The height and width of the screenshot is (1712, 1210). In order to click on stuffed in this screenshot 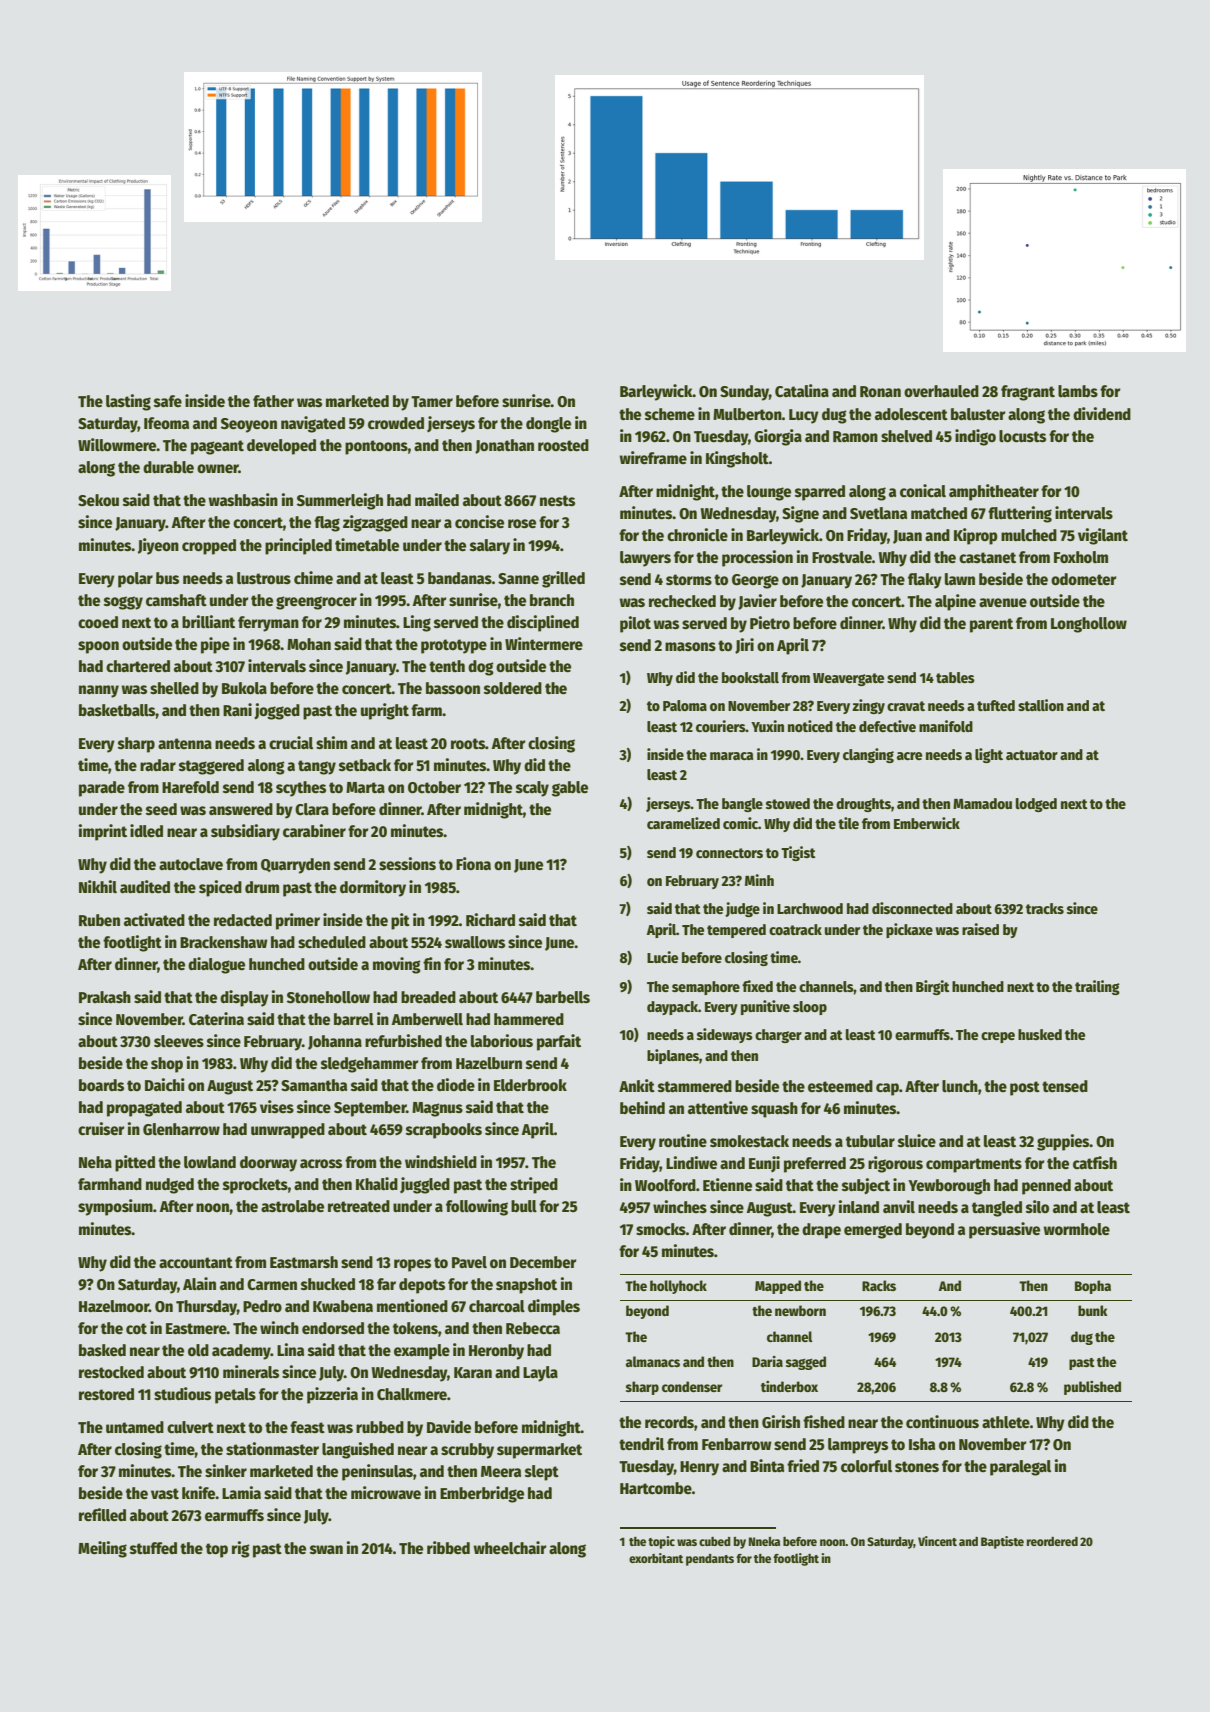, I will do `click(153, 1548)`.
